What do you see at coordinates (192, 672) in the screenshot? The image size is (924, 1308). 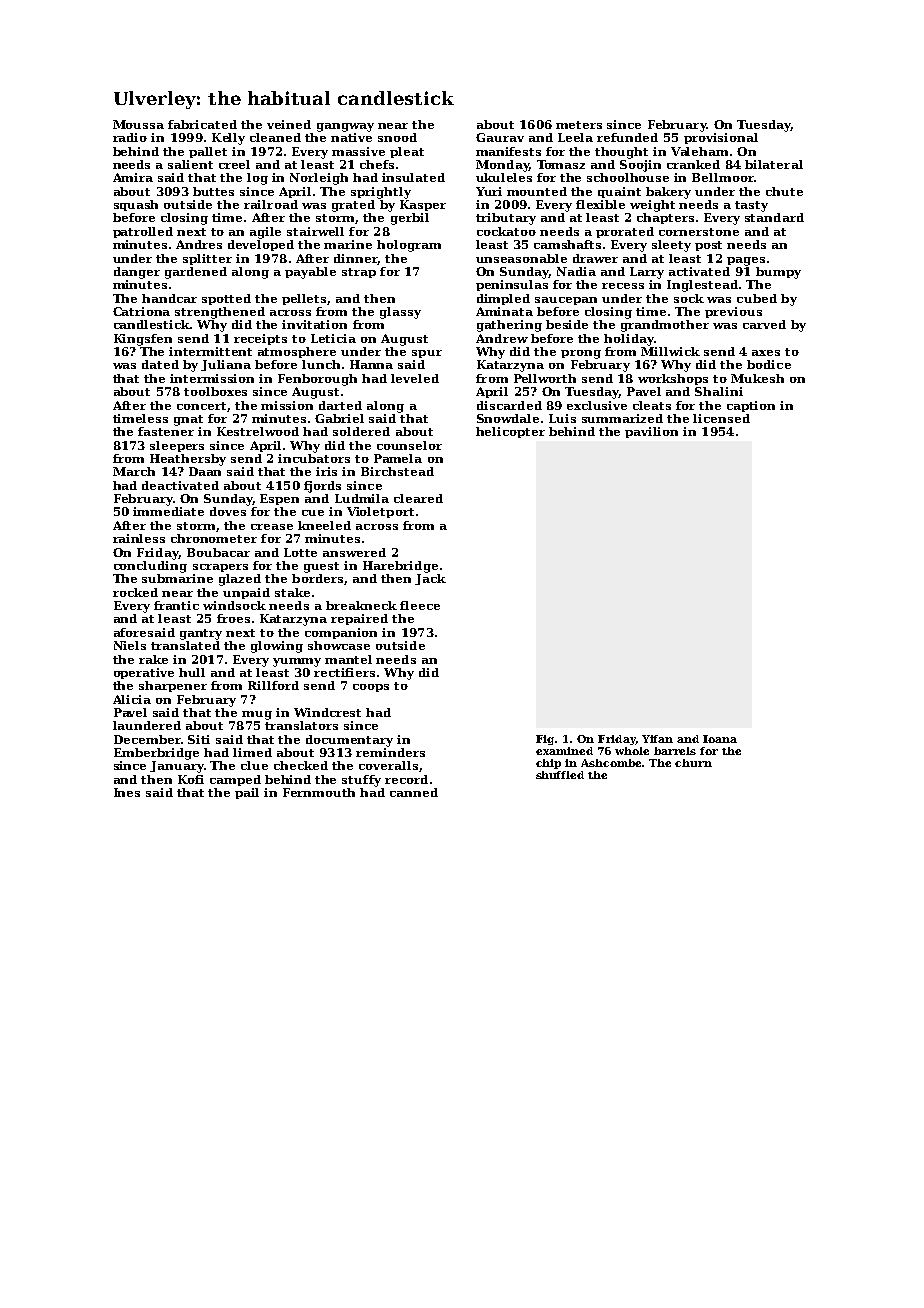 I see `hull` at bounding box center [192, 672].
